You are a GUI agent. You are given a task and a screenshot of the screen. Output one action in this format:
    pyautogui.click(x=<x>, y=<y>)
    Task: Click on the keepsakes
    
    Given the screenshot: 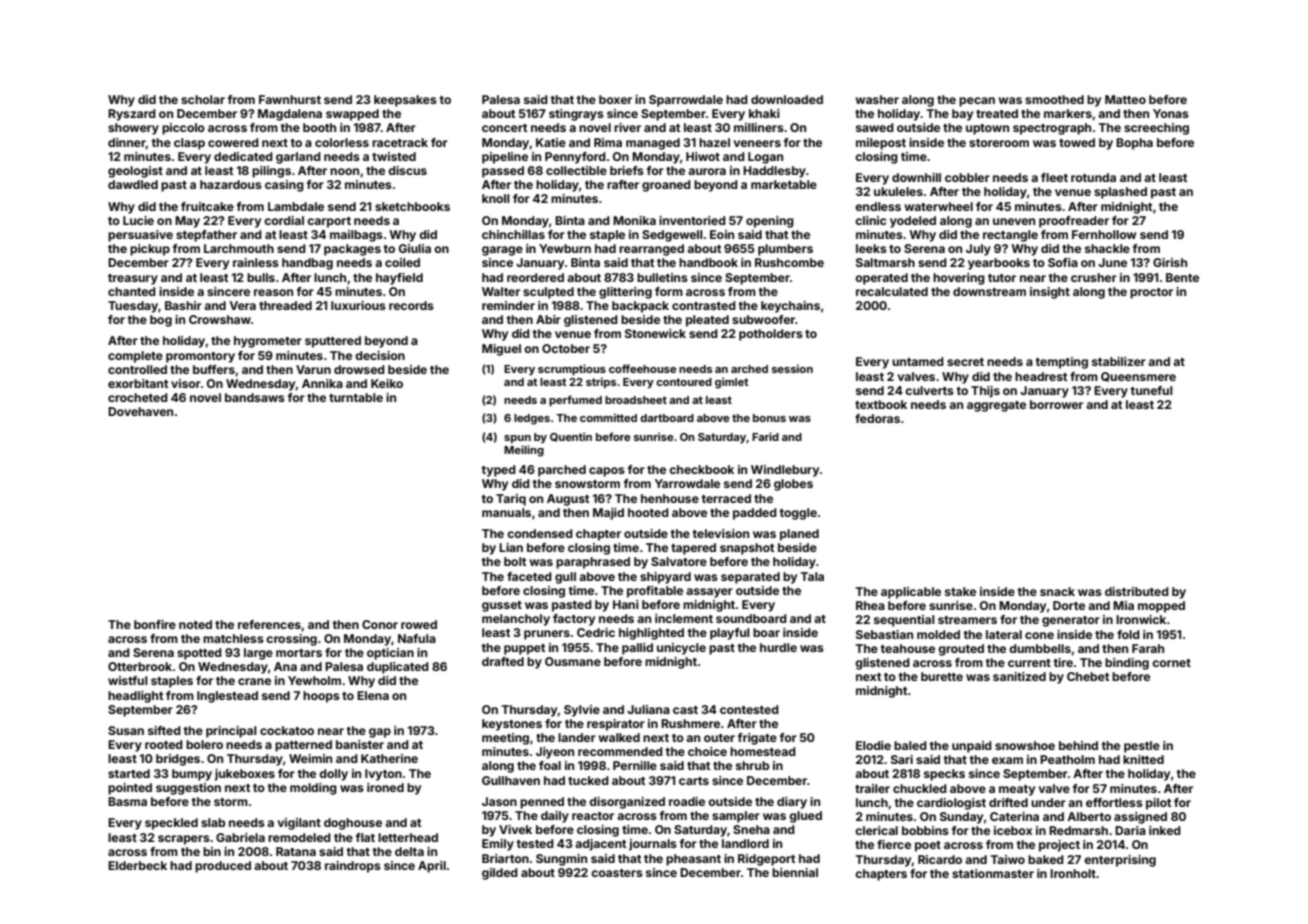 What is the action you would take?
    pyautogui.click(x=405, y=101)
